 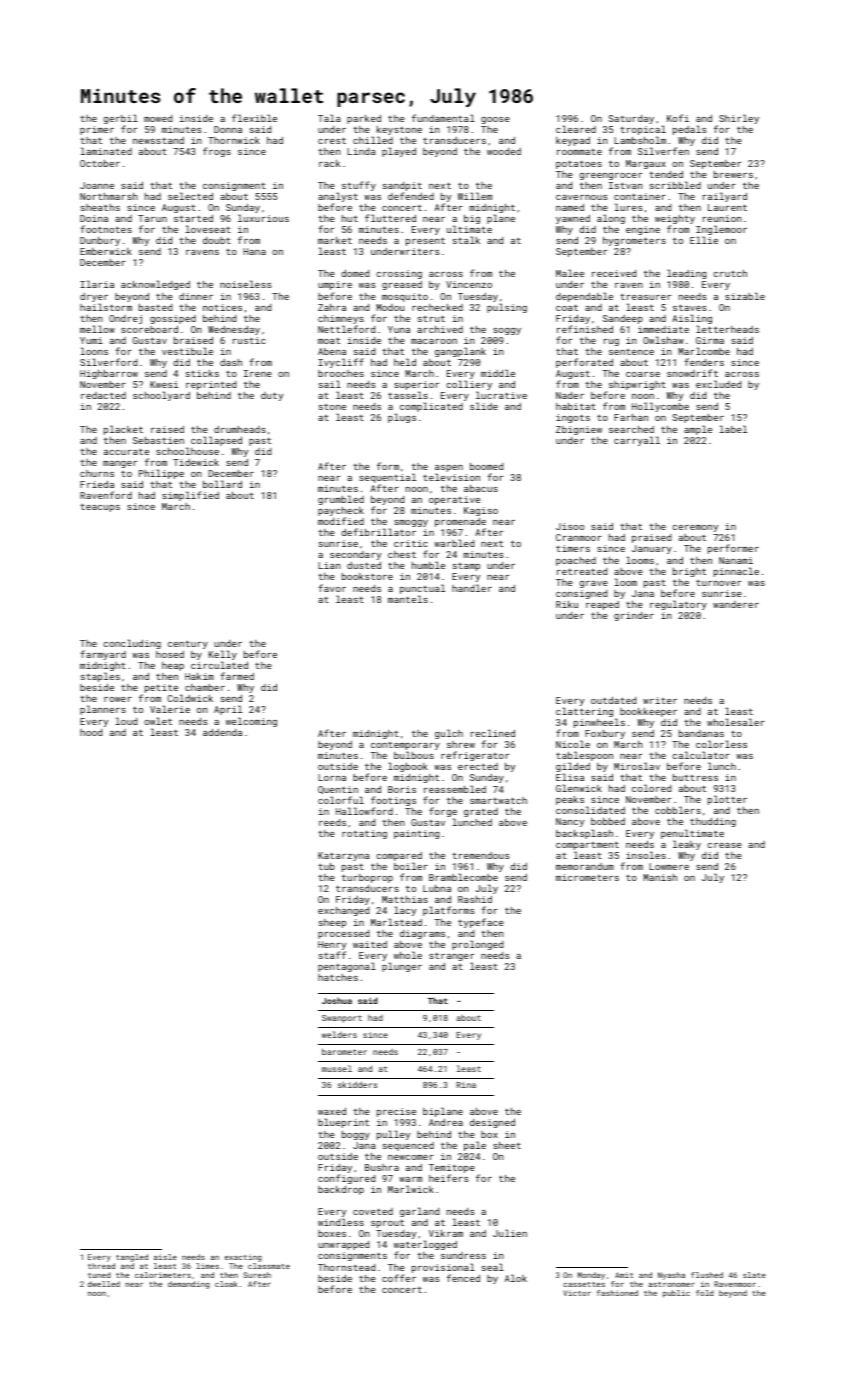 I want to click on ceremony, so click(x=695, y=528).
